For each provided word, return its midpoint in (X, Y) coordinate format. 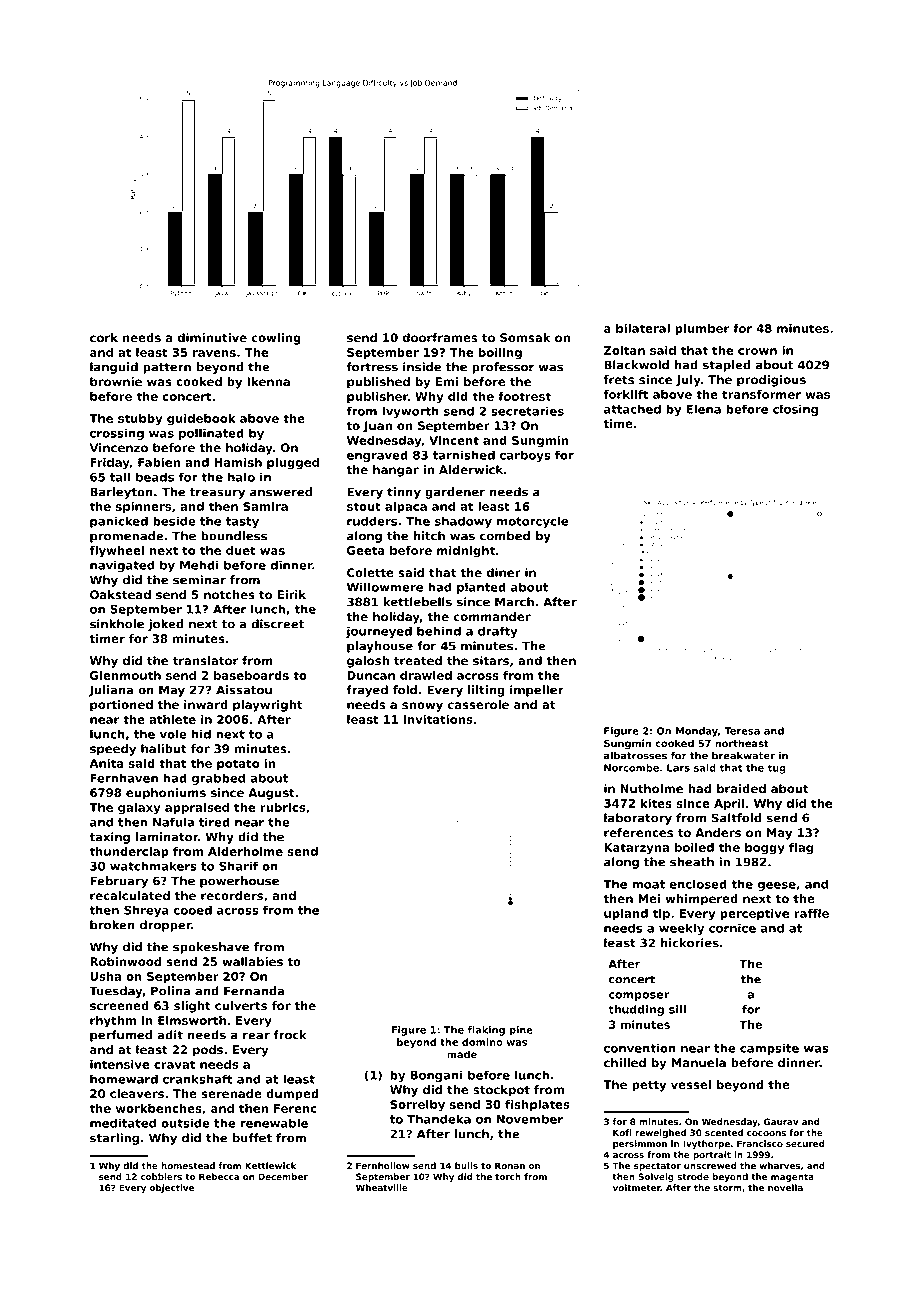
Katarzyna (636, 849)
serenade (231, 1093)
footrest (524, 396)
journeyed (379, 632)
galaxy (139, 809)
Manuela (699, 1062)
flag (801, 849)
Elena (703, 409)
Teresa (742, 731)
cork (104, 337)
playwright (267, 706)
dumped (292, 1095)
